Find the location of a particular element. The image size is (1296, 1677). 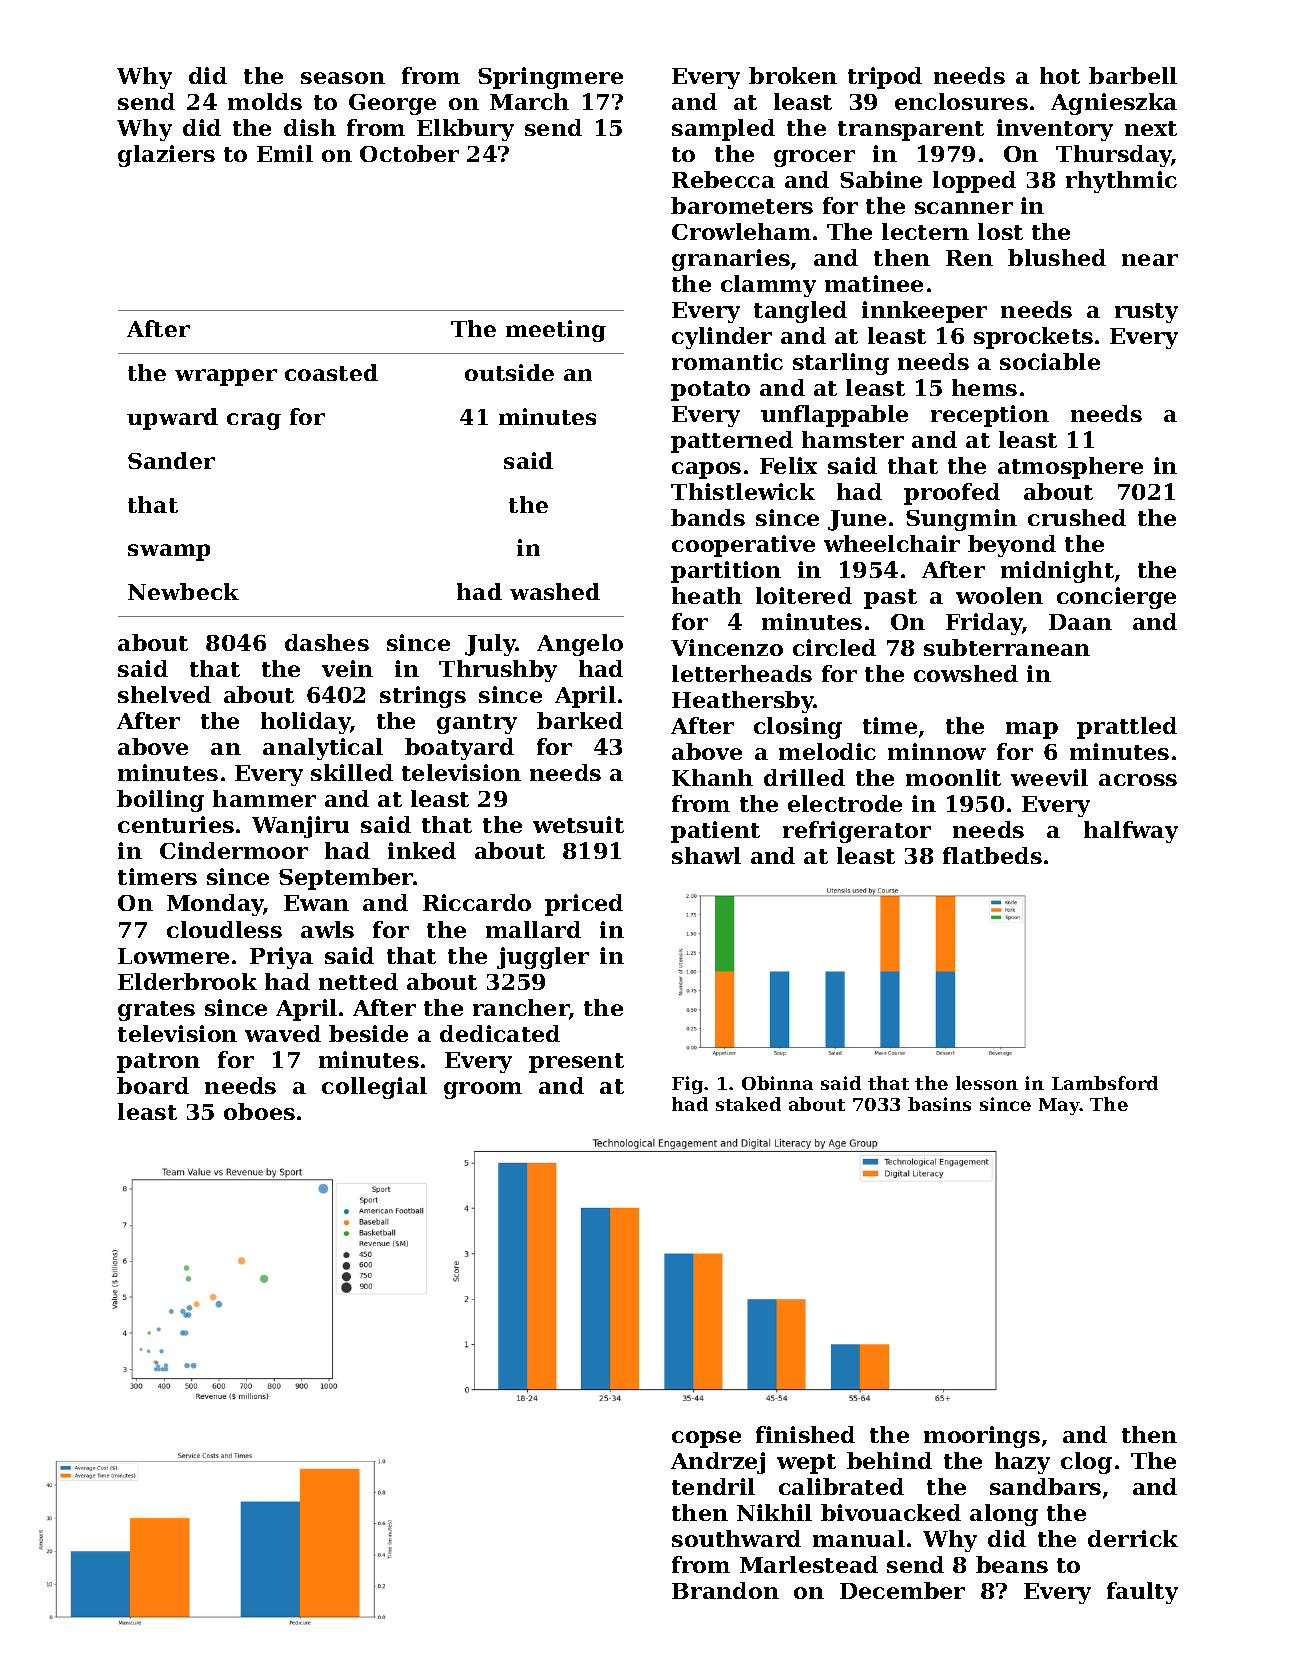

reception is located at coordinates (990, 416).
